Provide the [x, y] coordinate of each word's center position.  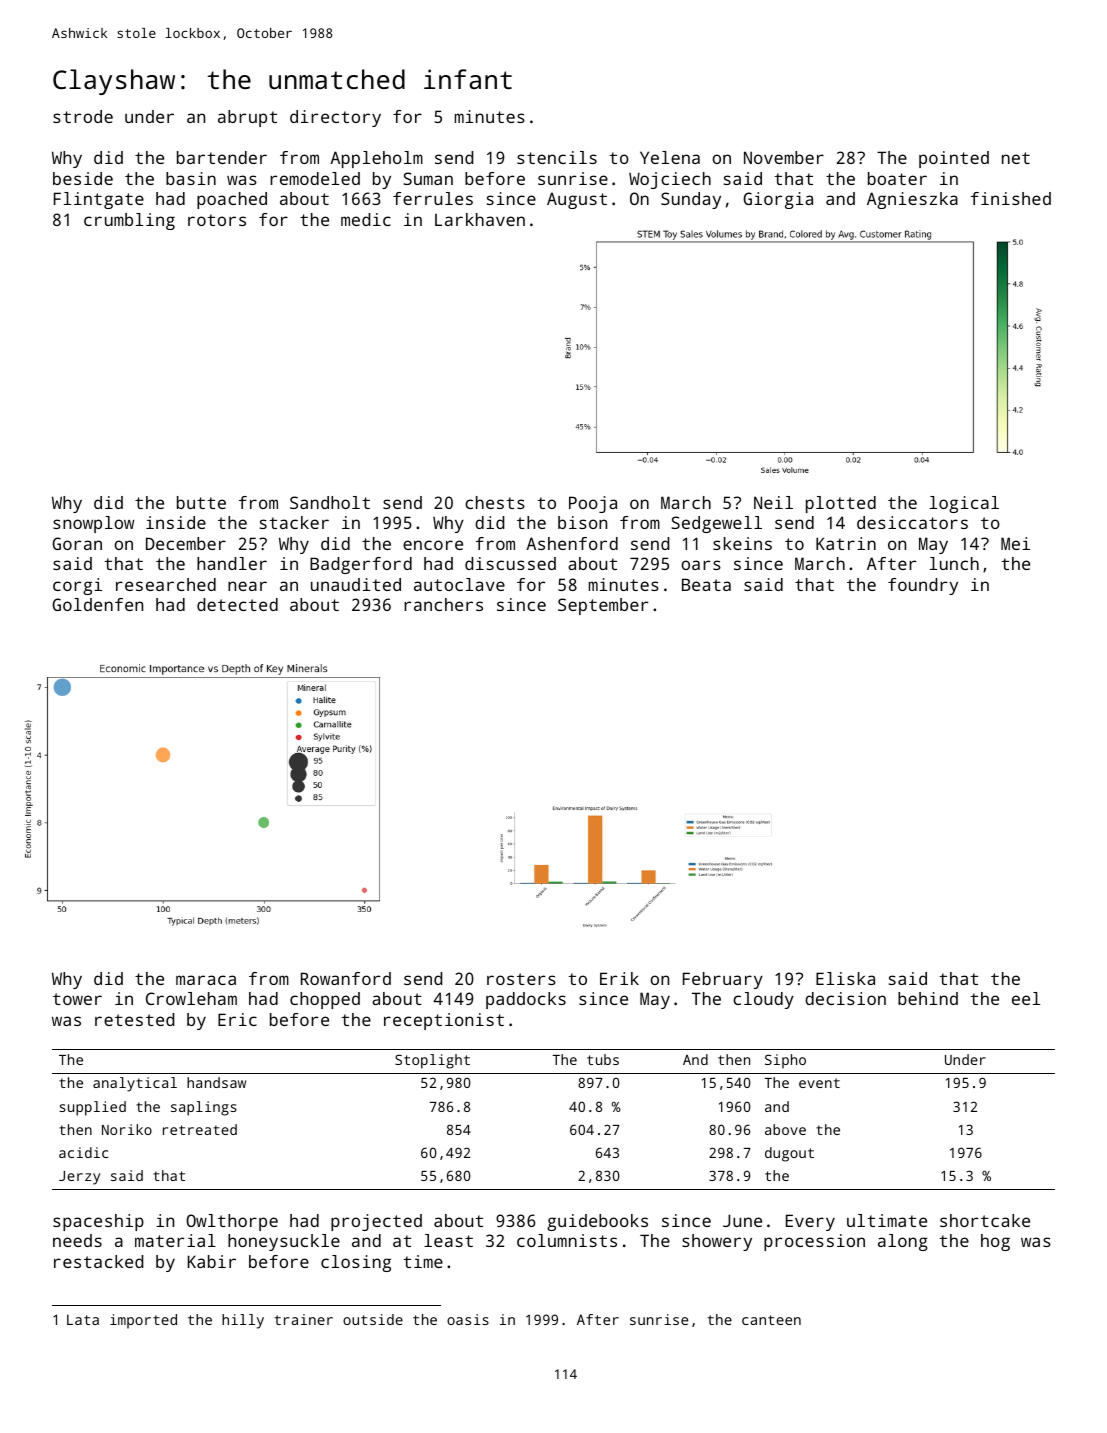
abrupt [247, 118]
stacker [294, 522]
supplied [93, 1108]
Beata [706, 584]
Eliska [845, 978]
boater [897, 178]
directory [335, 118]
